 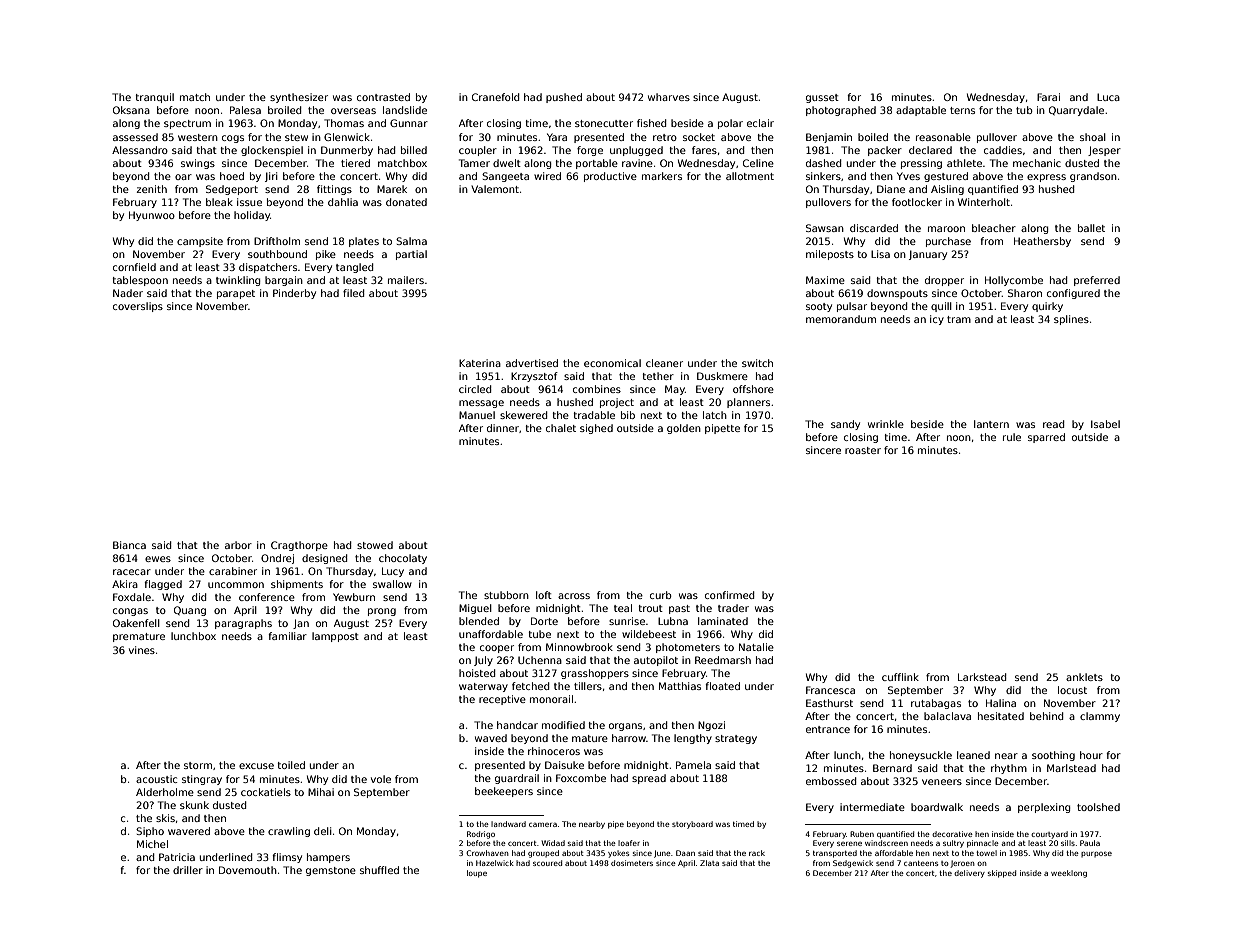 I want to click on Pinderby, so click(x=294, y=294).
